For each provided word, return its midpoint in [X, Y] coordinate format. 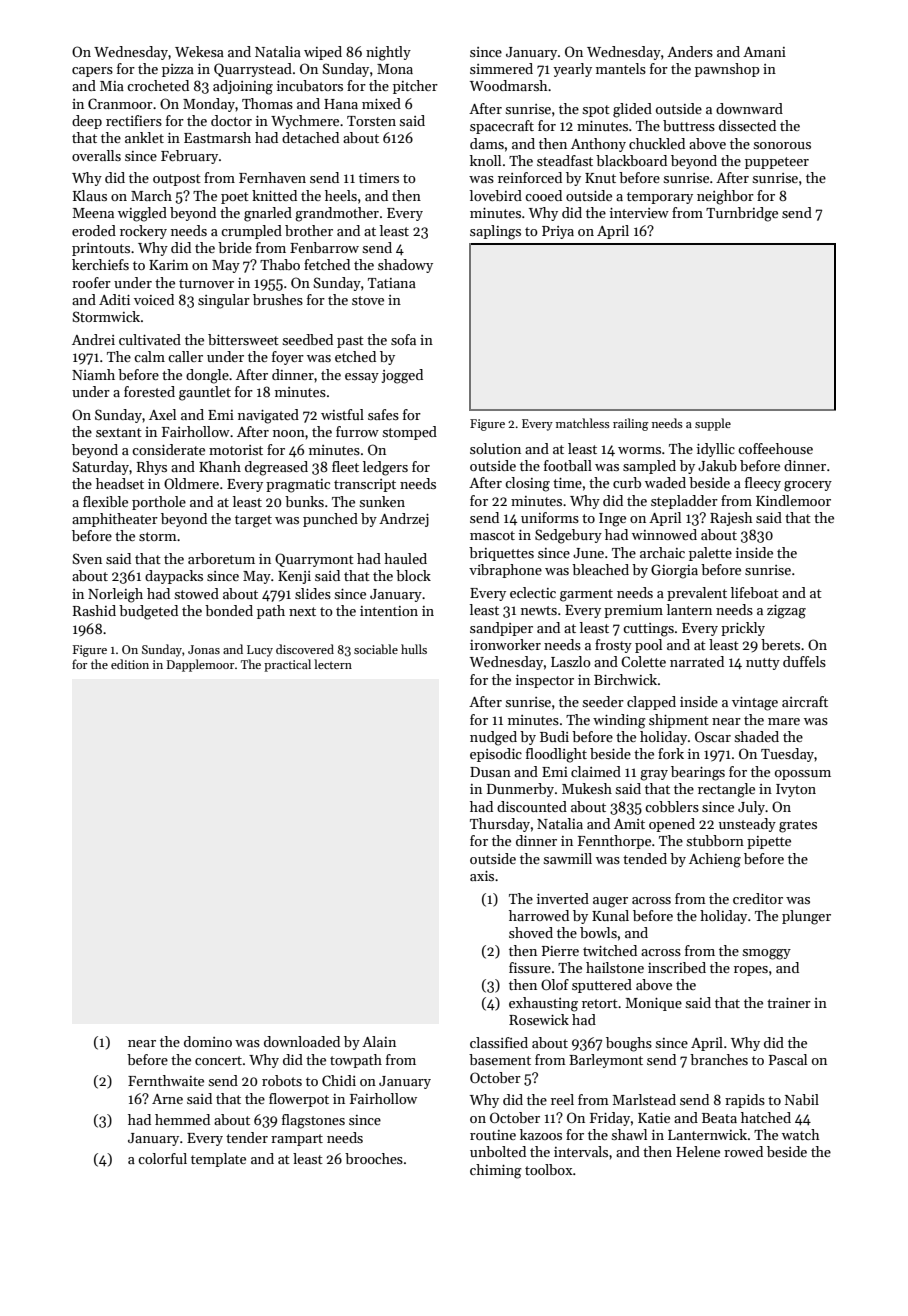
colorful [162, 1158]
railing [631, 424]
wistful [342, 414]
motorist [236, 450]
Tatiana [392, 283]
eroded [94, 230]
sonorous [782, 145]
